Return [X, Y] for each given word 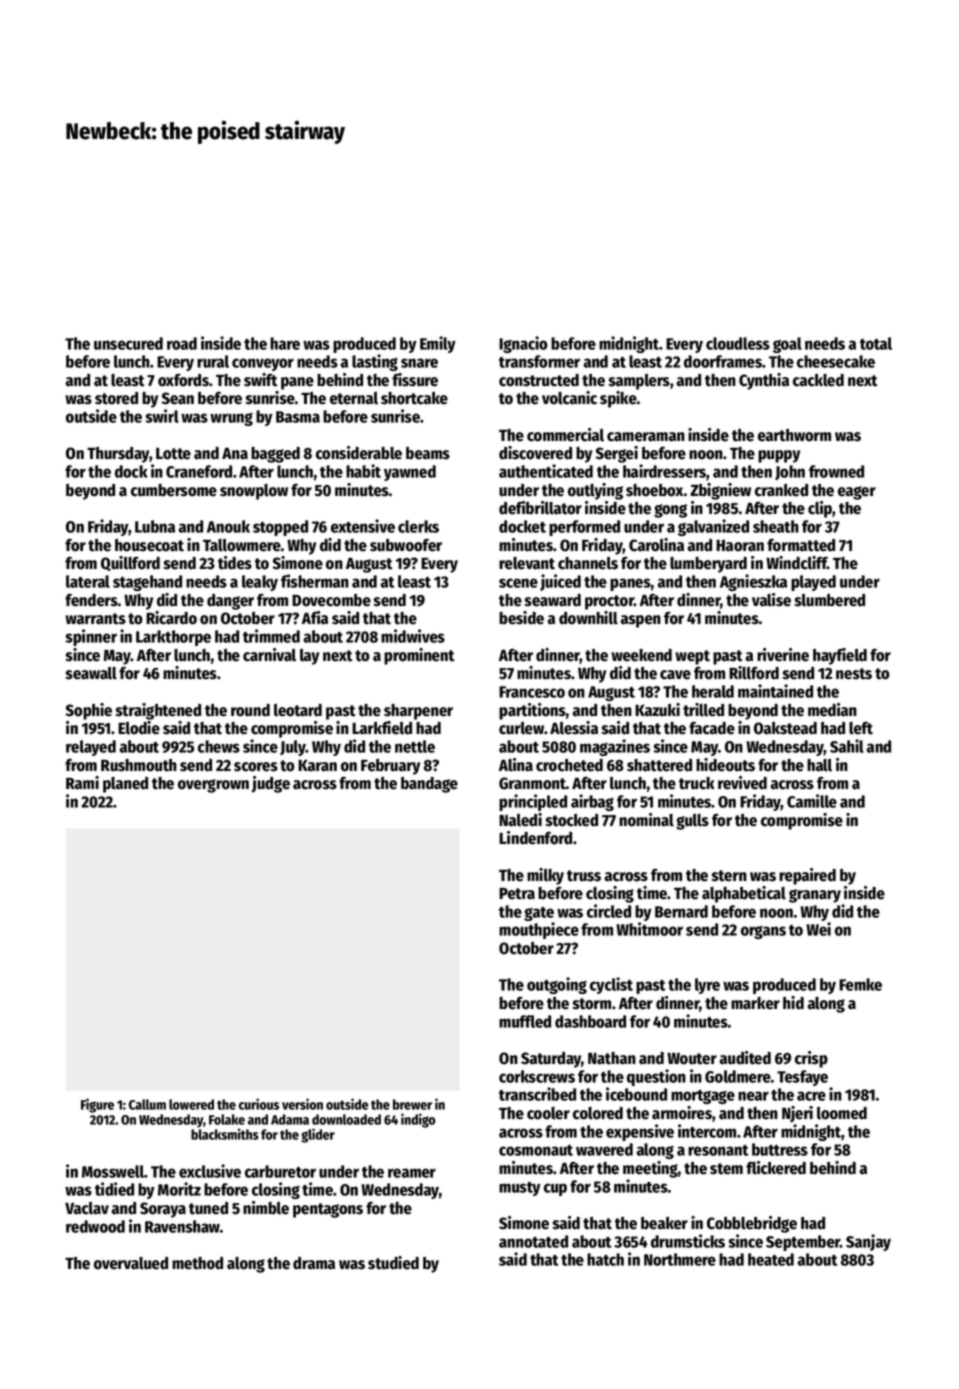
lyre [707, 986]
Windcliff [796, 563]
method [197, 1263]
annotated [533, 1241]
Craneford [199, 471]
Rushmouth [139, 765]
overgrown [213, 786]
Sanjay [868, 1242]
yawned [410, 473]
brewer [412, 1104]
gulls [692, 822]
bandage [429, 785]
